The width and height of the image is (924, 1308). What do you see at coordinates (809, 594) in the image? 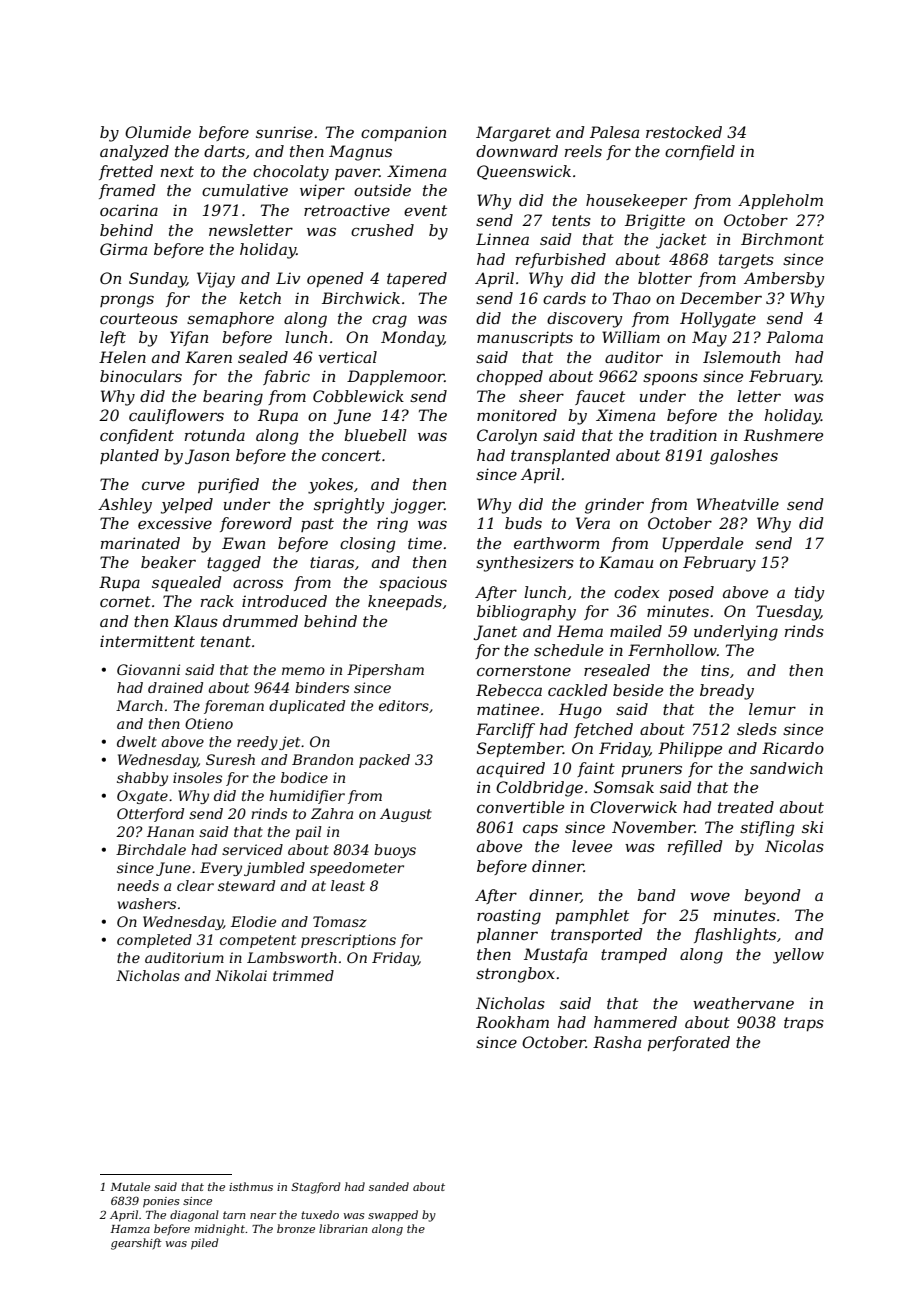
I see `tidy` at bounding box center [809, 594].
